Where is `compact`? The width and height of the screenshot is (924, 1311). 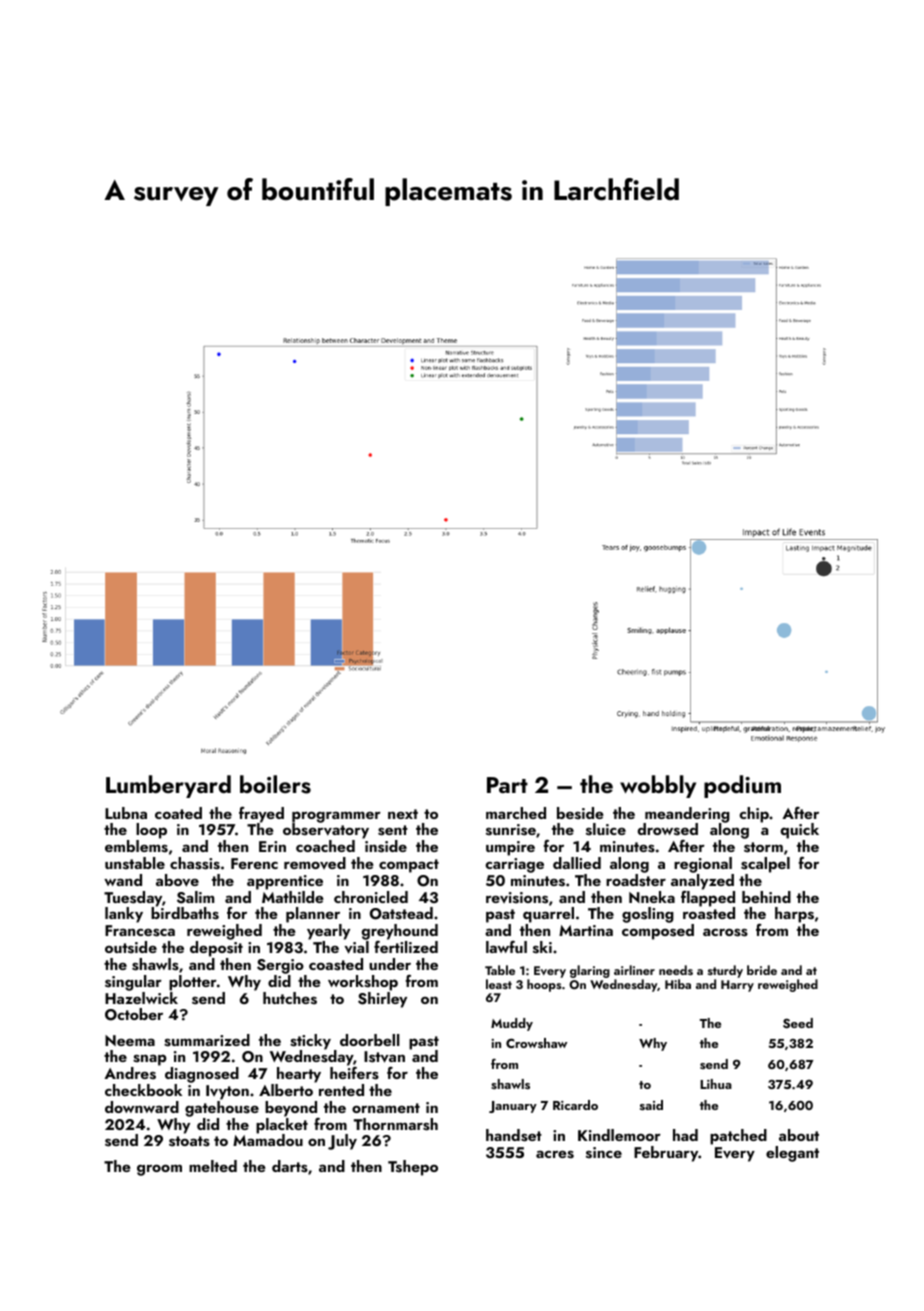
compact is located at coordinates (409, 866).
